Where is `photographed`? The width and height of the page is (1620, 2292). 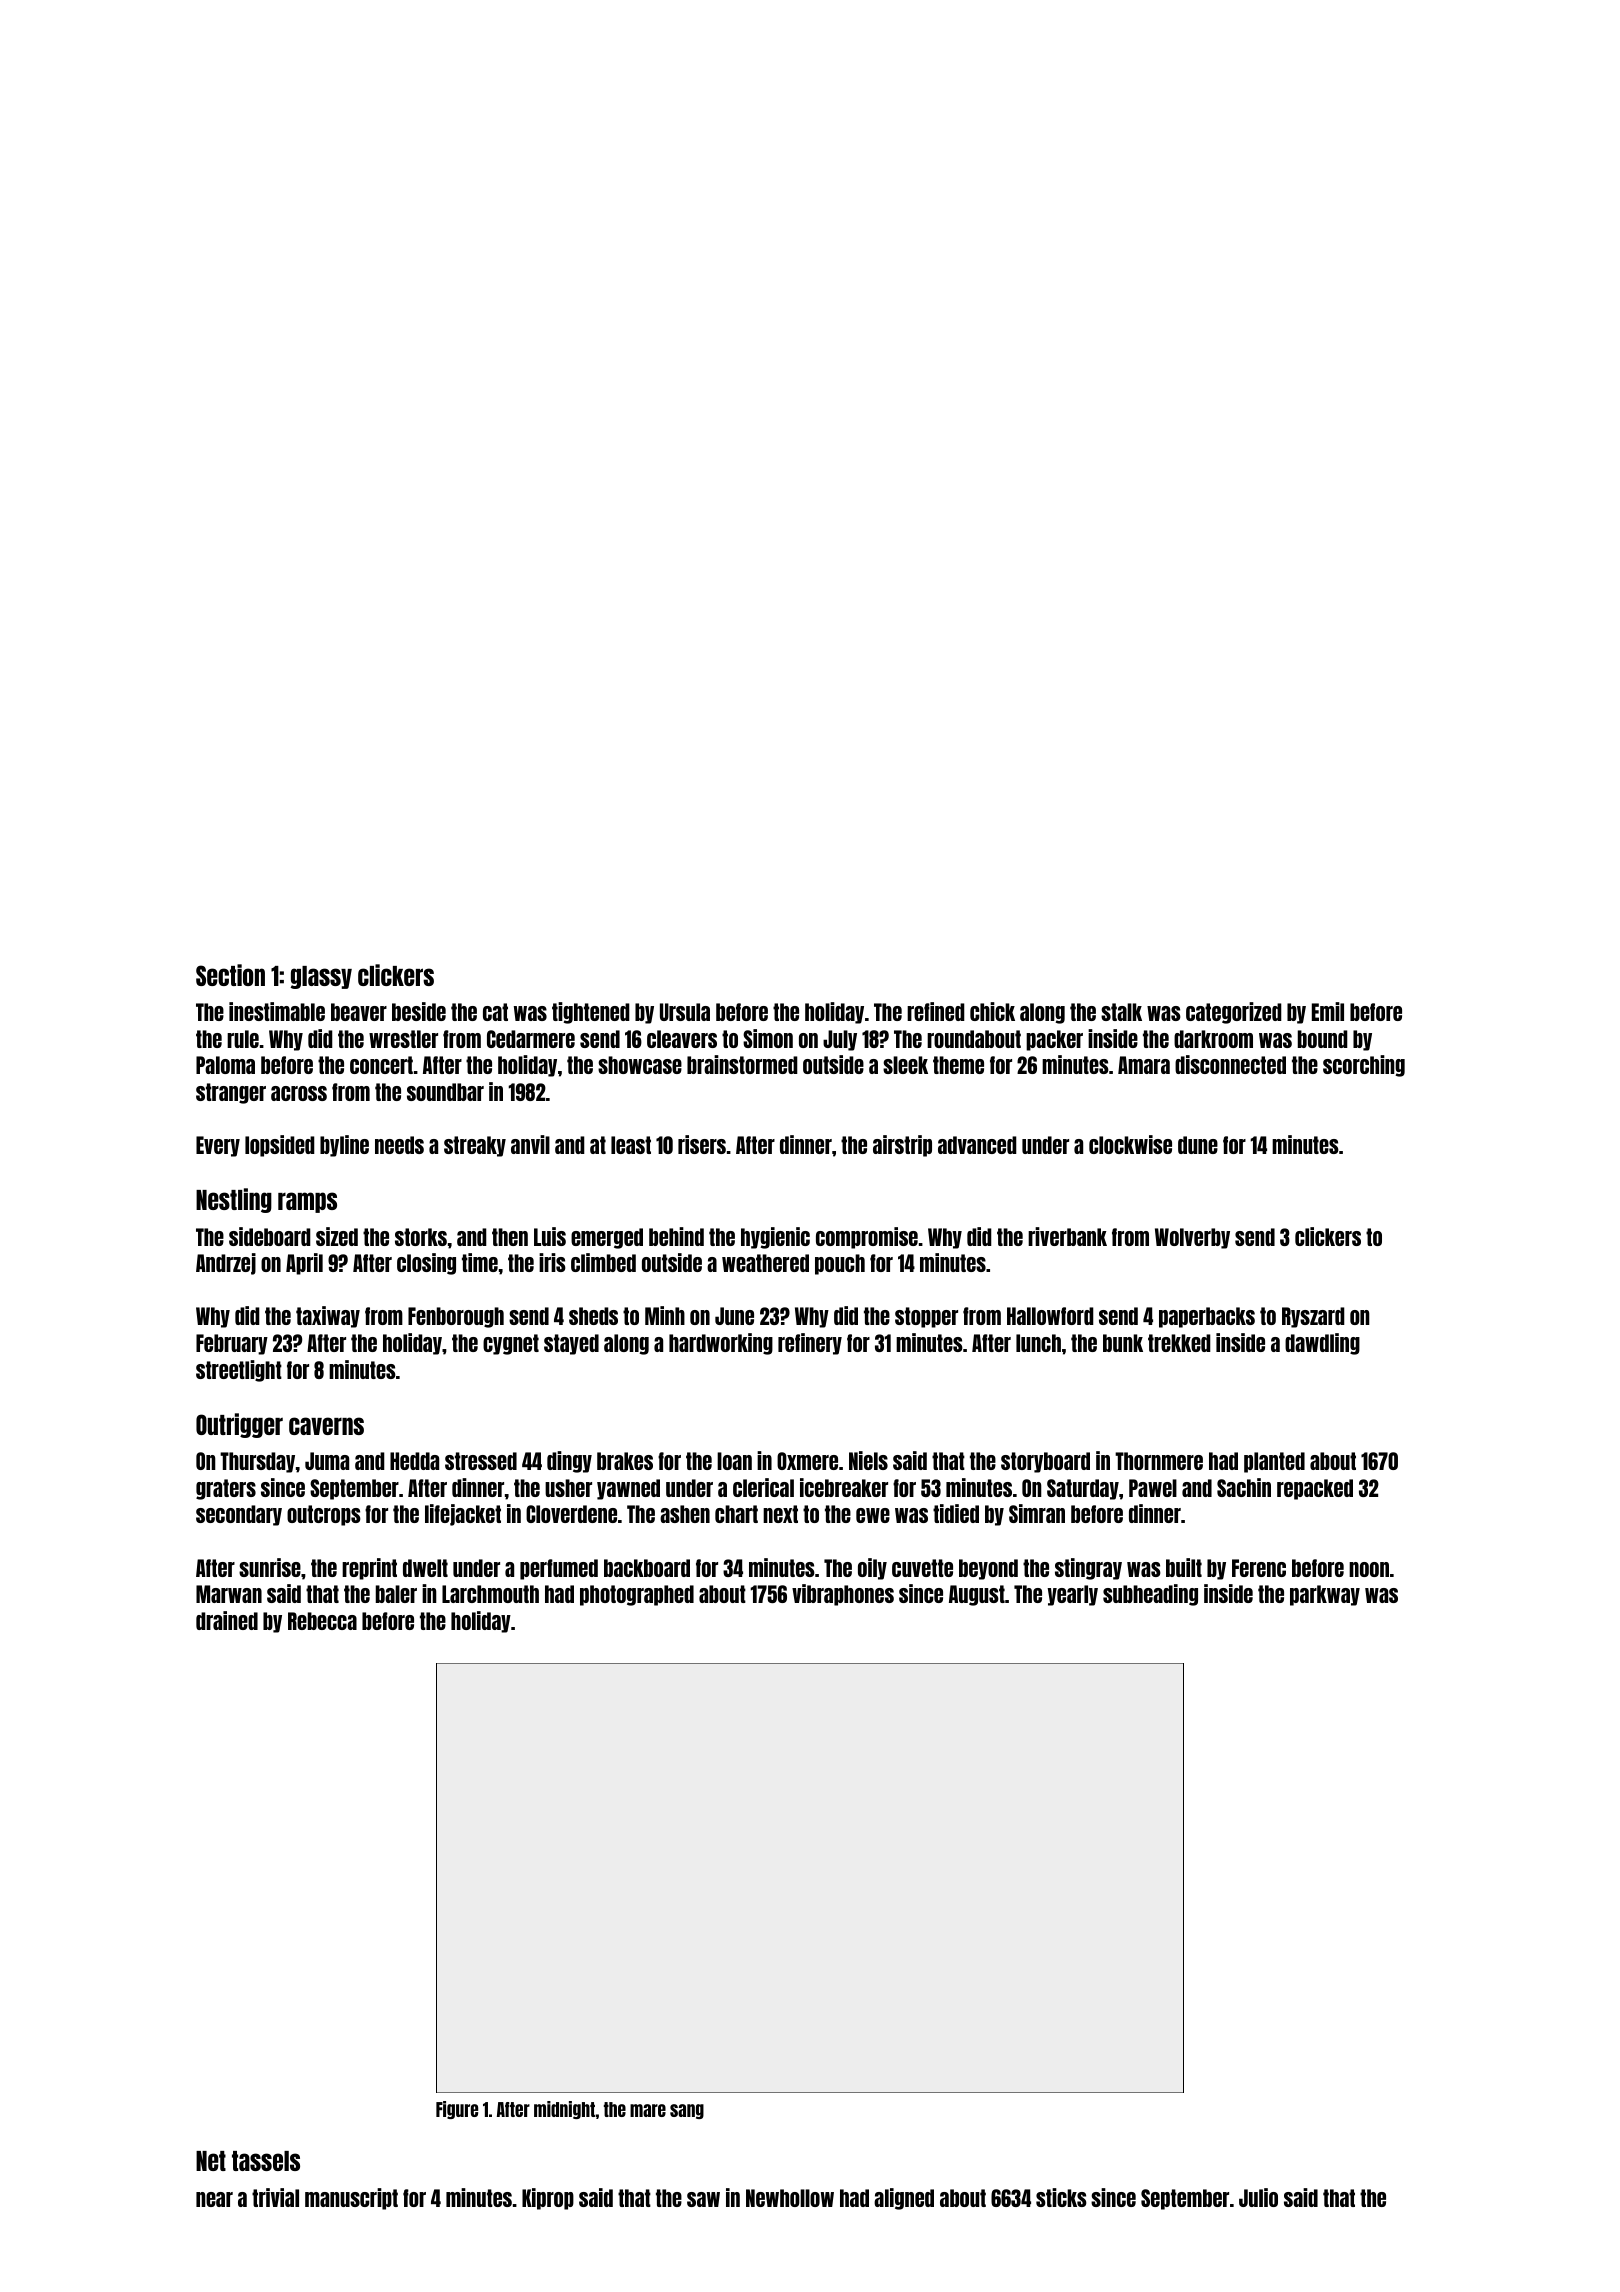
photographed is located at coordinates (637, 1595).
